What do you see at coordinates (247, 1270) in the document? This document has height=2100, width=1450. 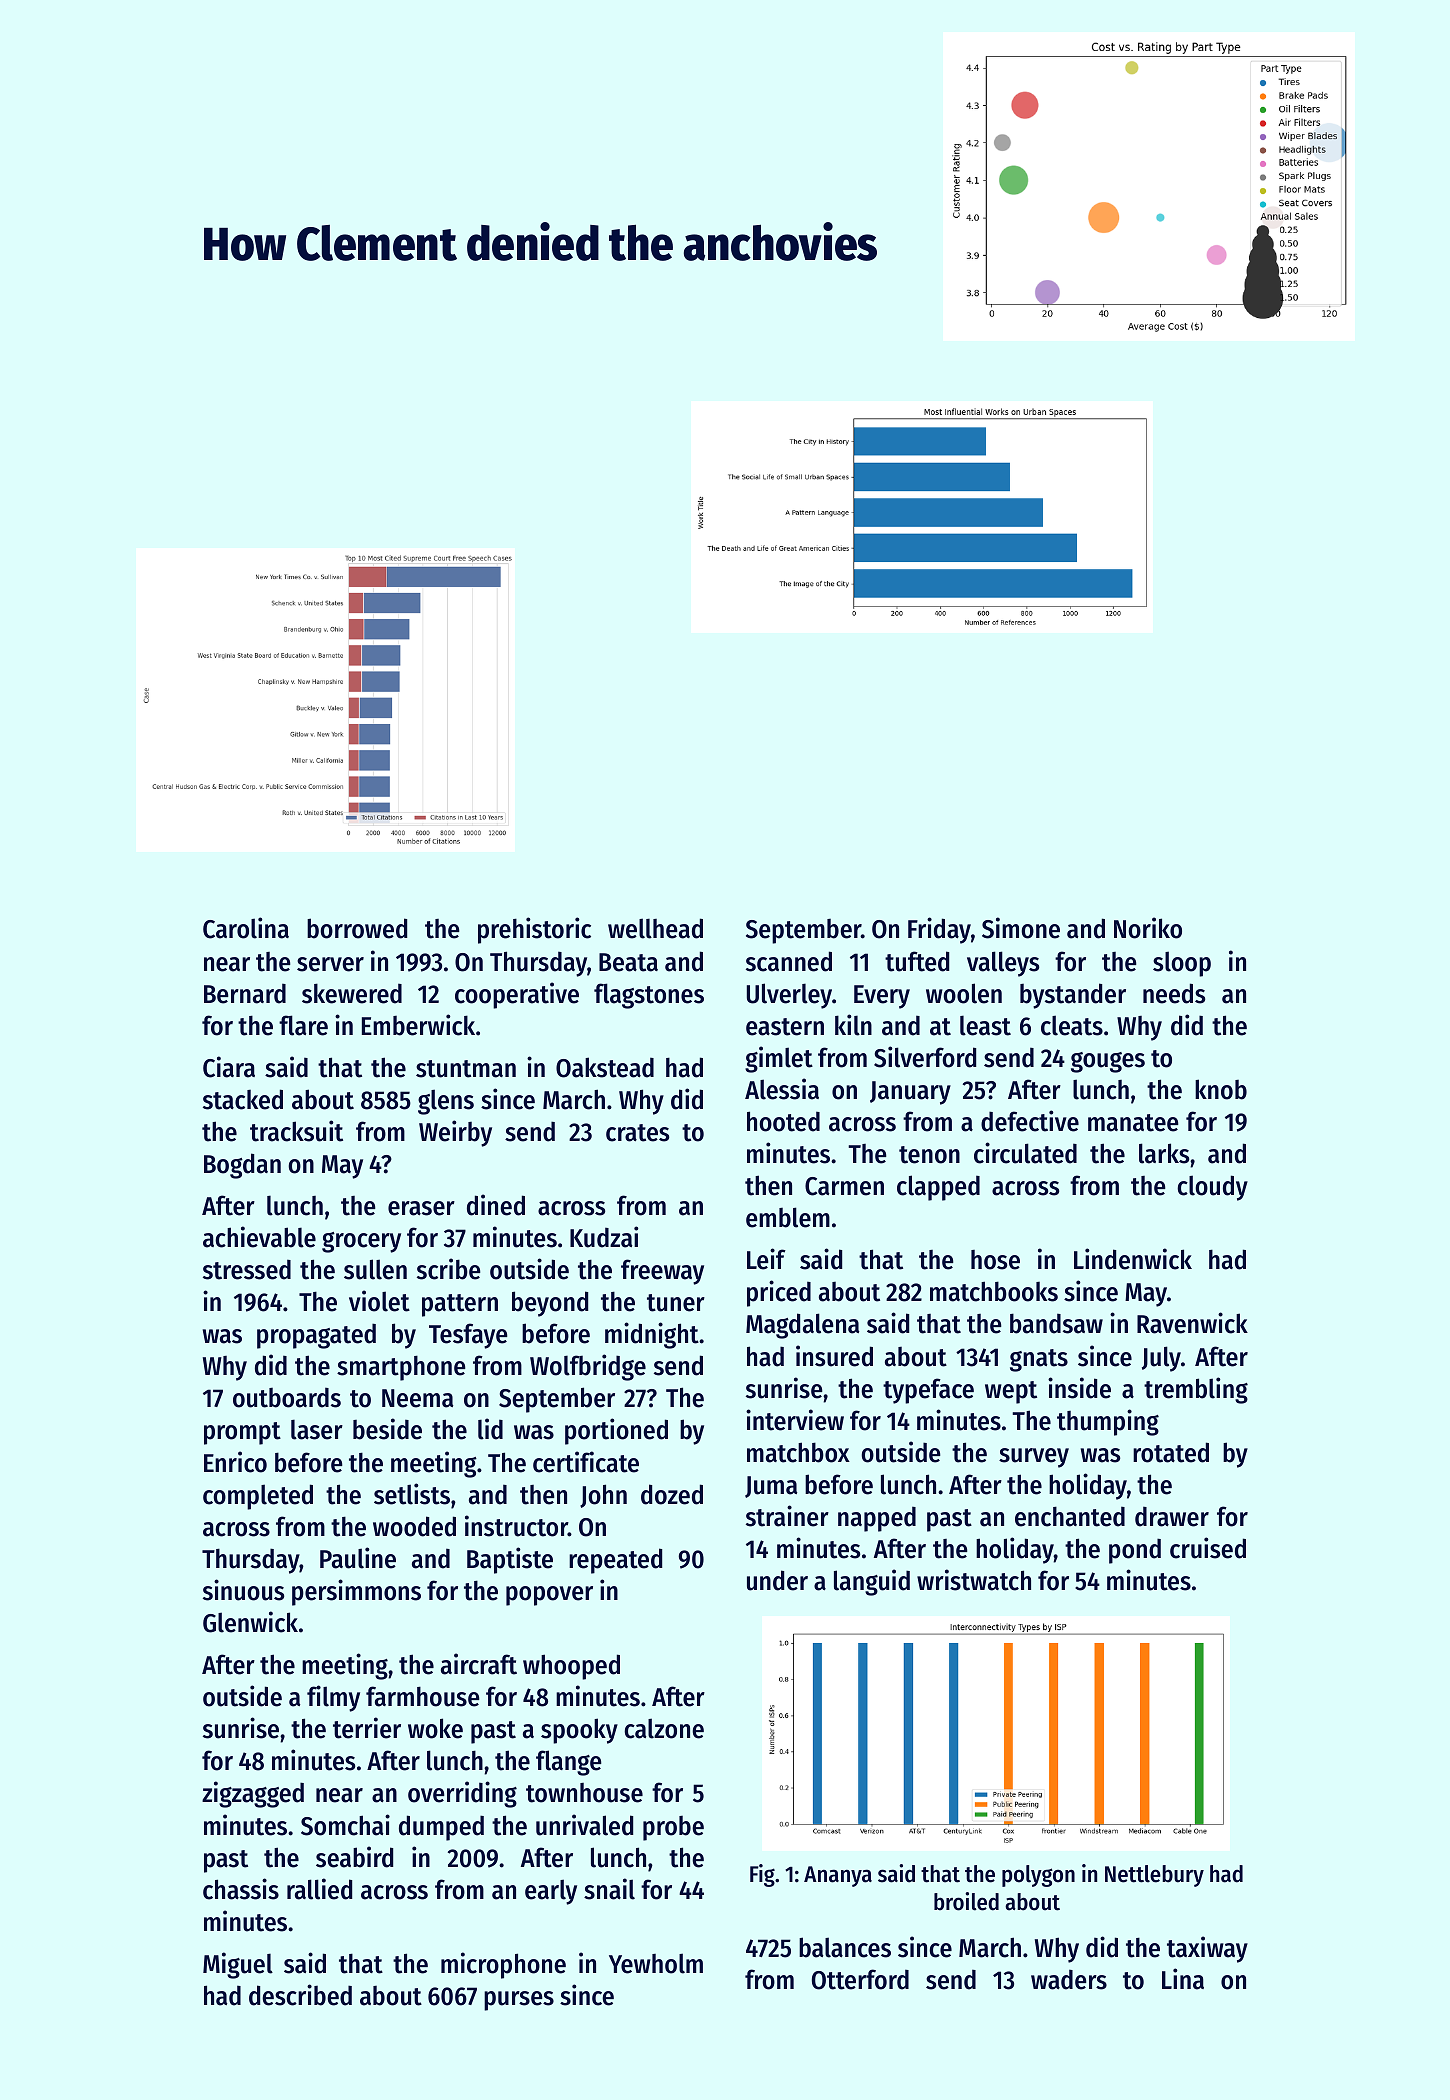 I see `stressed` at bounding box center [247, 1270].
